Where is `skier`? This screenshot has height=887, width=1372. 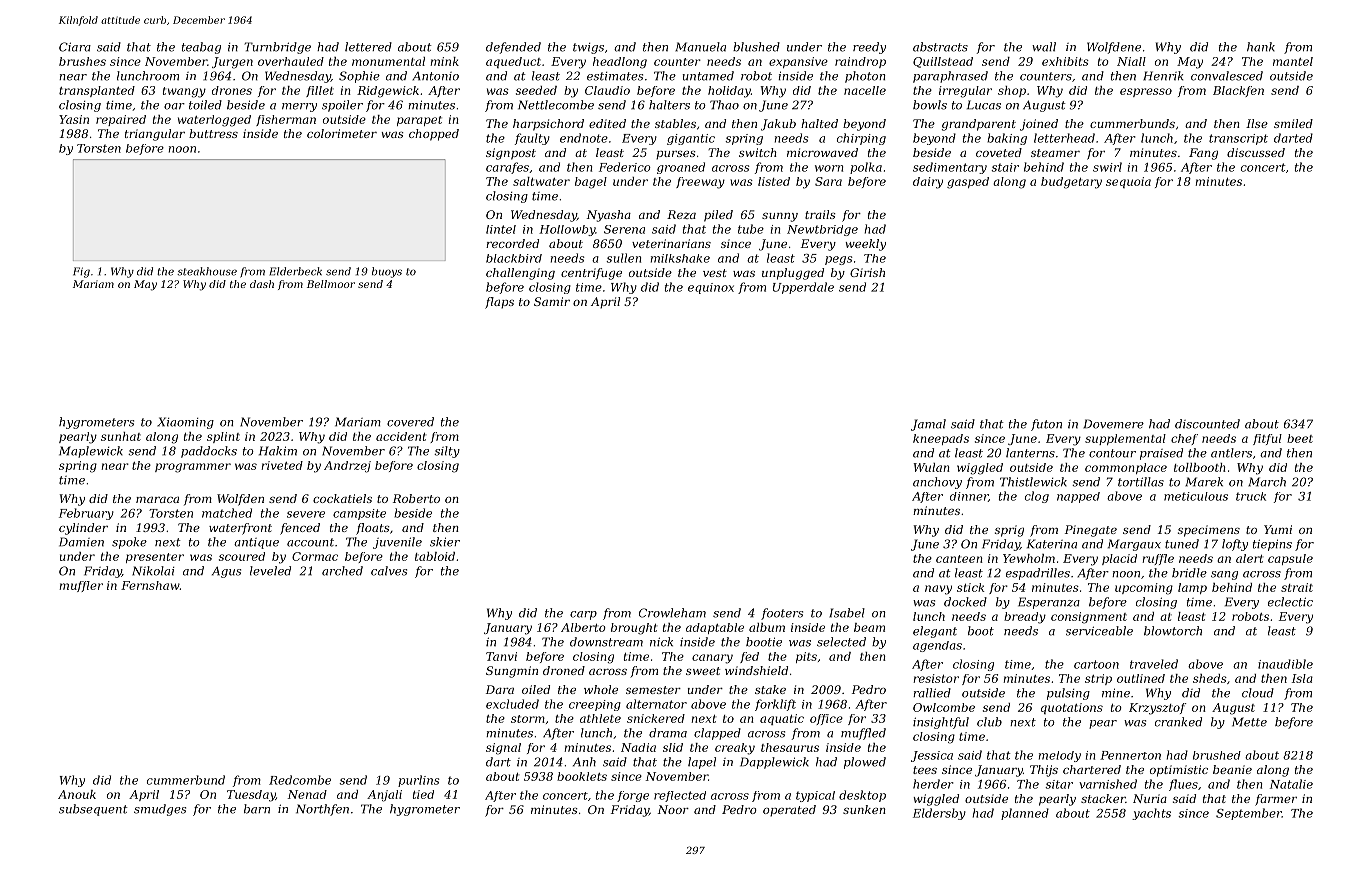 skier is located at coordinates (445, 542).
